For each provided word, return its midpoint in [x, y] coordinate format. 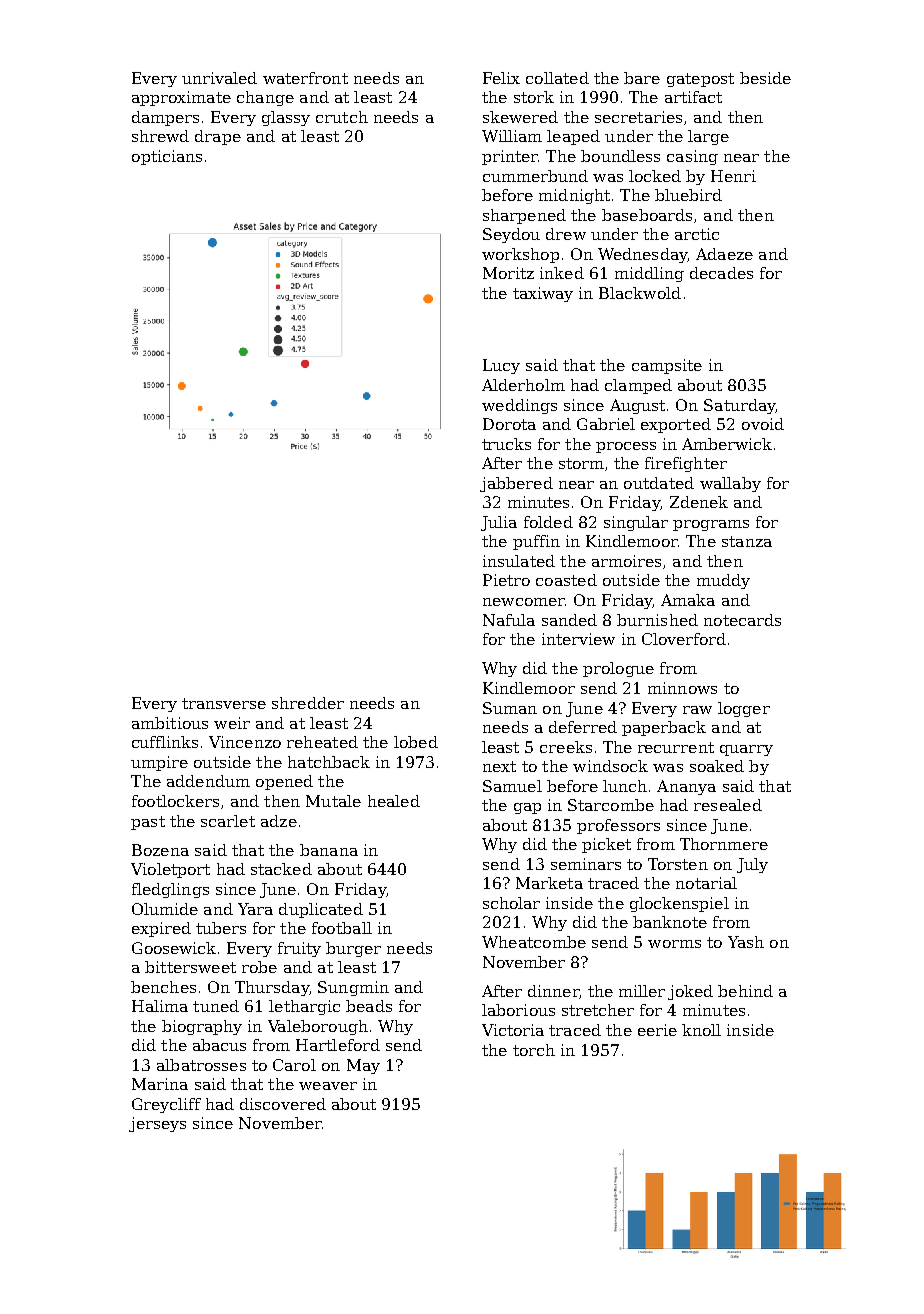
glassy [286, 118]
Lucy [501, 366]
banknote [670, 922]
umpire [159, 763]
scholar [511, 903]
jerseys [157, 1124]
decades [721, 273]
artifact [693, 97]
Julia [499, 523]
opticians [167, 157]
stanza [747, 541]
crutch [342, 117]
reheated [322, 742]
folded [548, 522]
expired [161, 929]
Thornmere [724, 844]
